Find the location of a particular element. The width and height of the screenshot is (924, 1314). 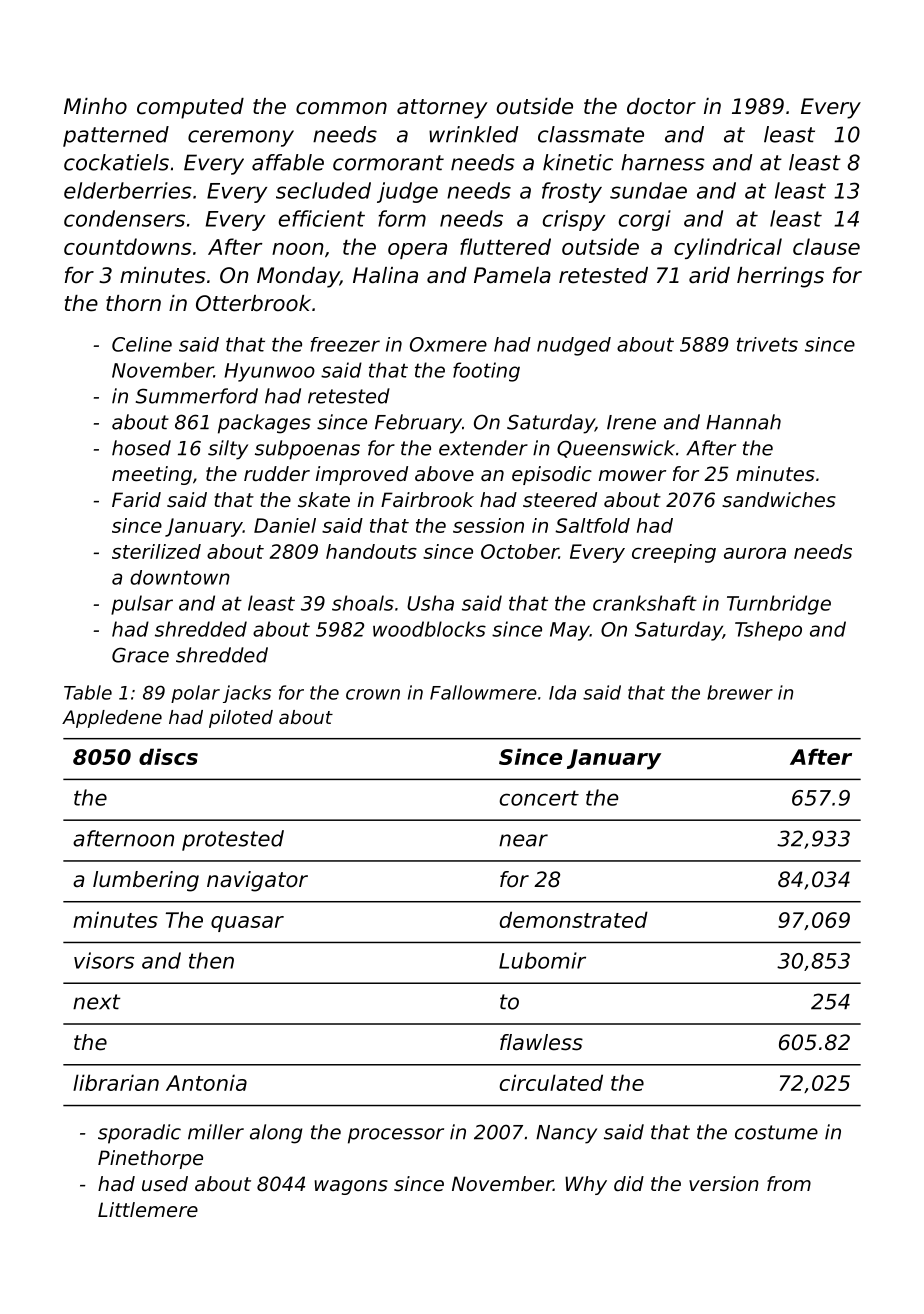

fluttered is located at coordinates (505, 246).
